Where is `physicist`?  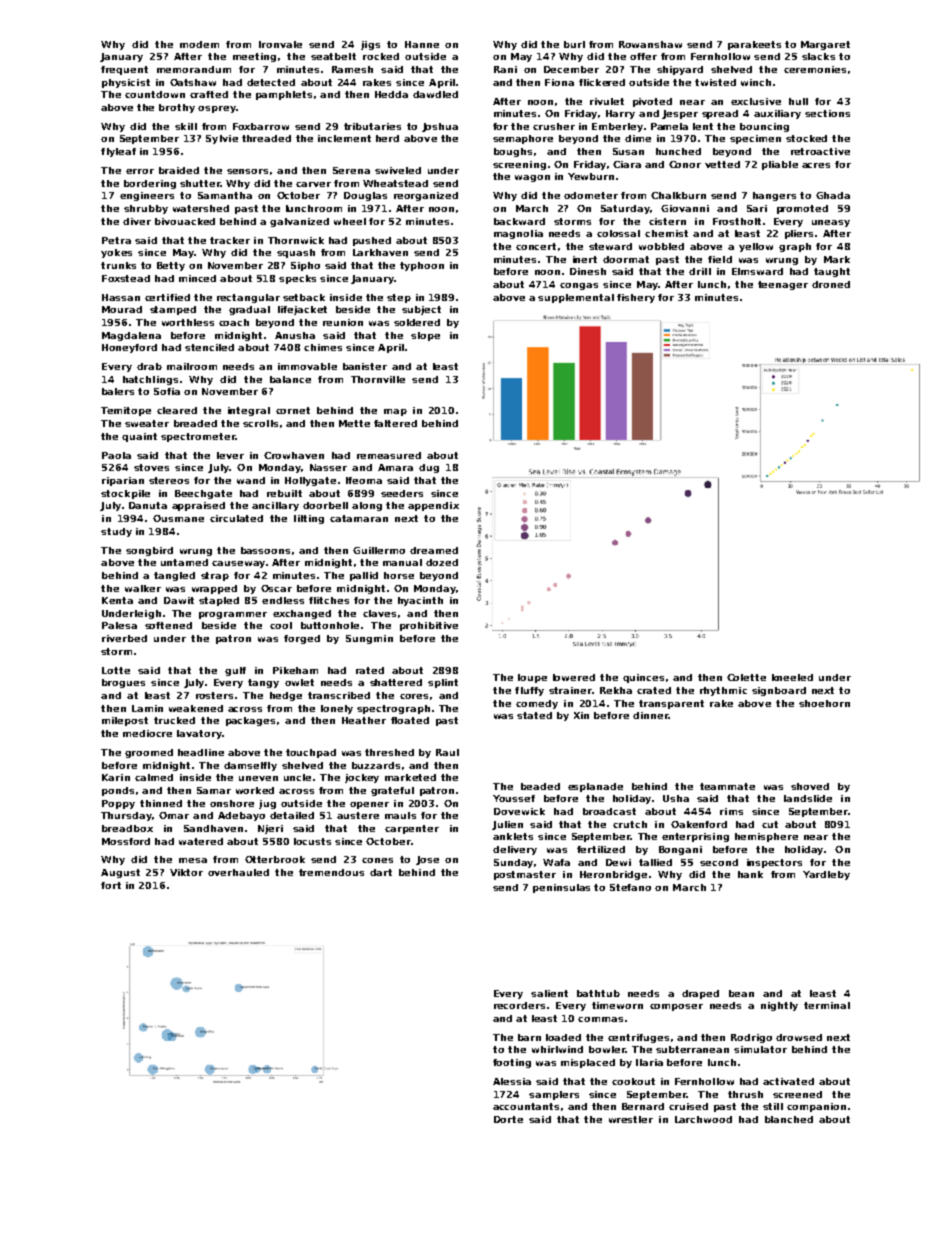
physicist is located at coordinates (126, 83).
